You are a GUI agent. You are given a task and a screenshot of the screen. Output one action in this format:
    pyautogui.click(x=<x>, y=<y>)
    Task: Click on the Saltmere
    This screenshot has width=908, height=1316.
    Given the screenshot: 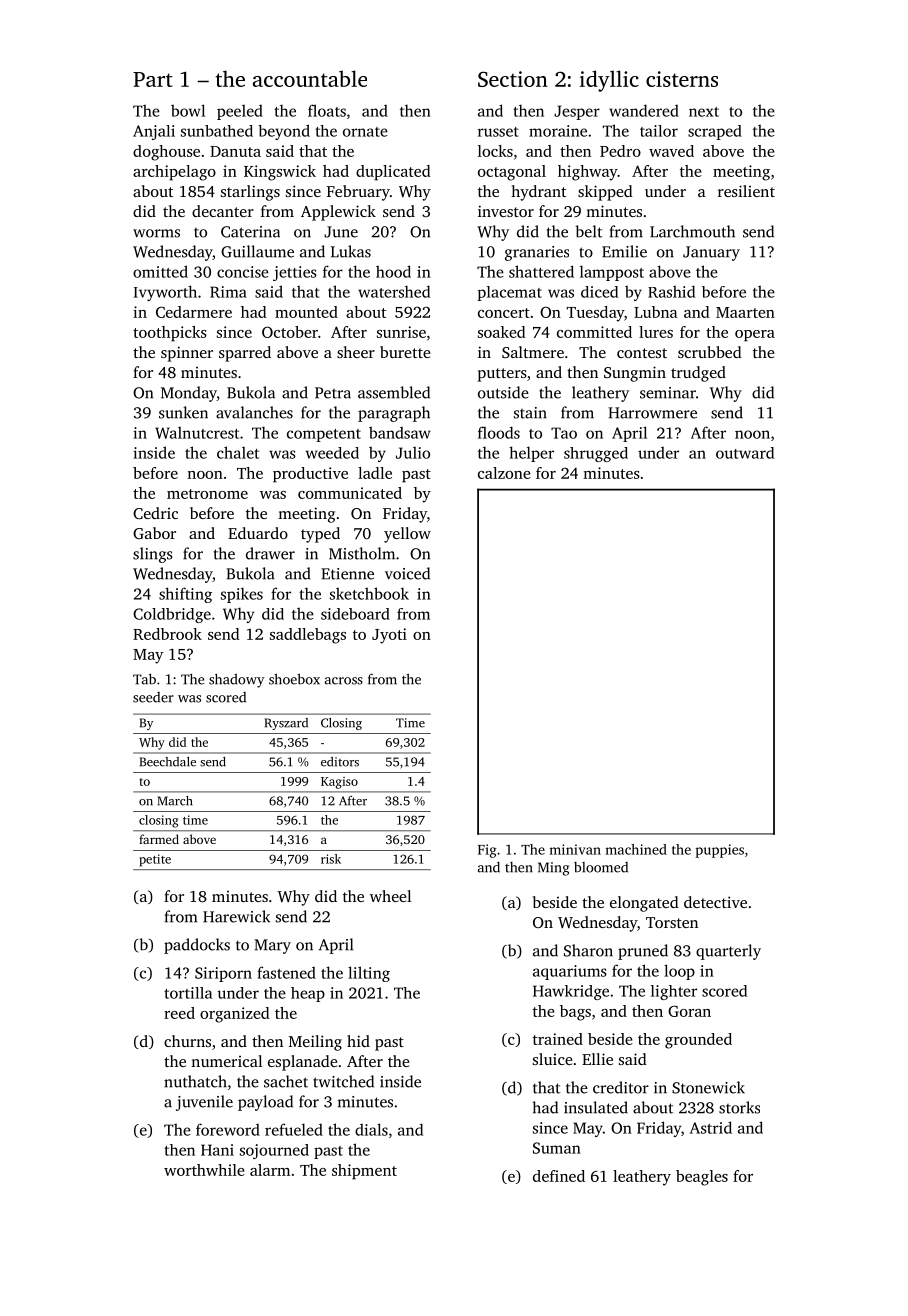 What is the action you would take?
    pyautogui.click(x=533, y=352)
